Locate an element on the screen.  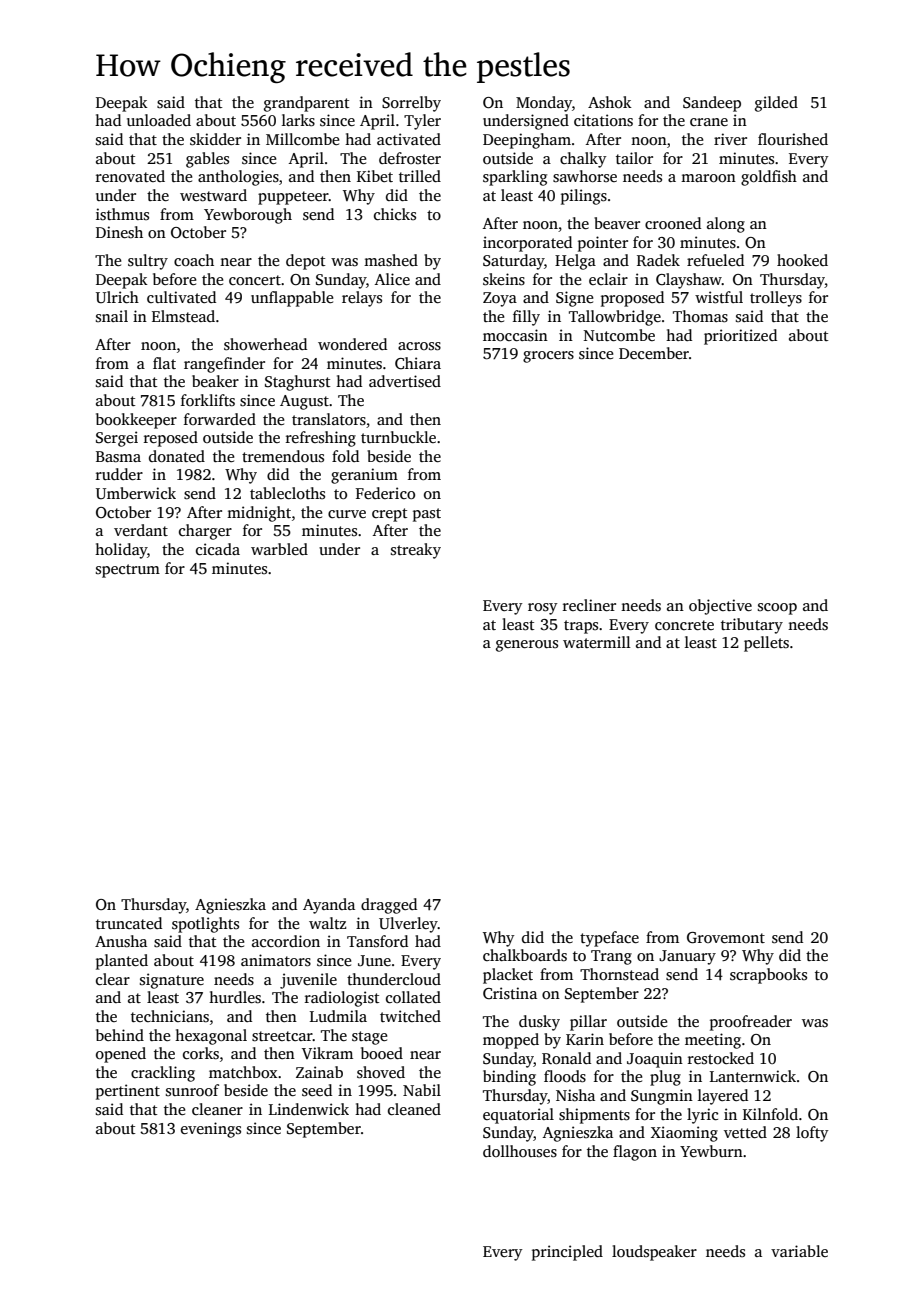
Ayanda is located at coordinates (329, 906).
